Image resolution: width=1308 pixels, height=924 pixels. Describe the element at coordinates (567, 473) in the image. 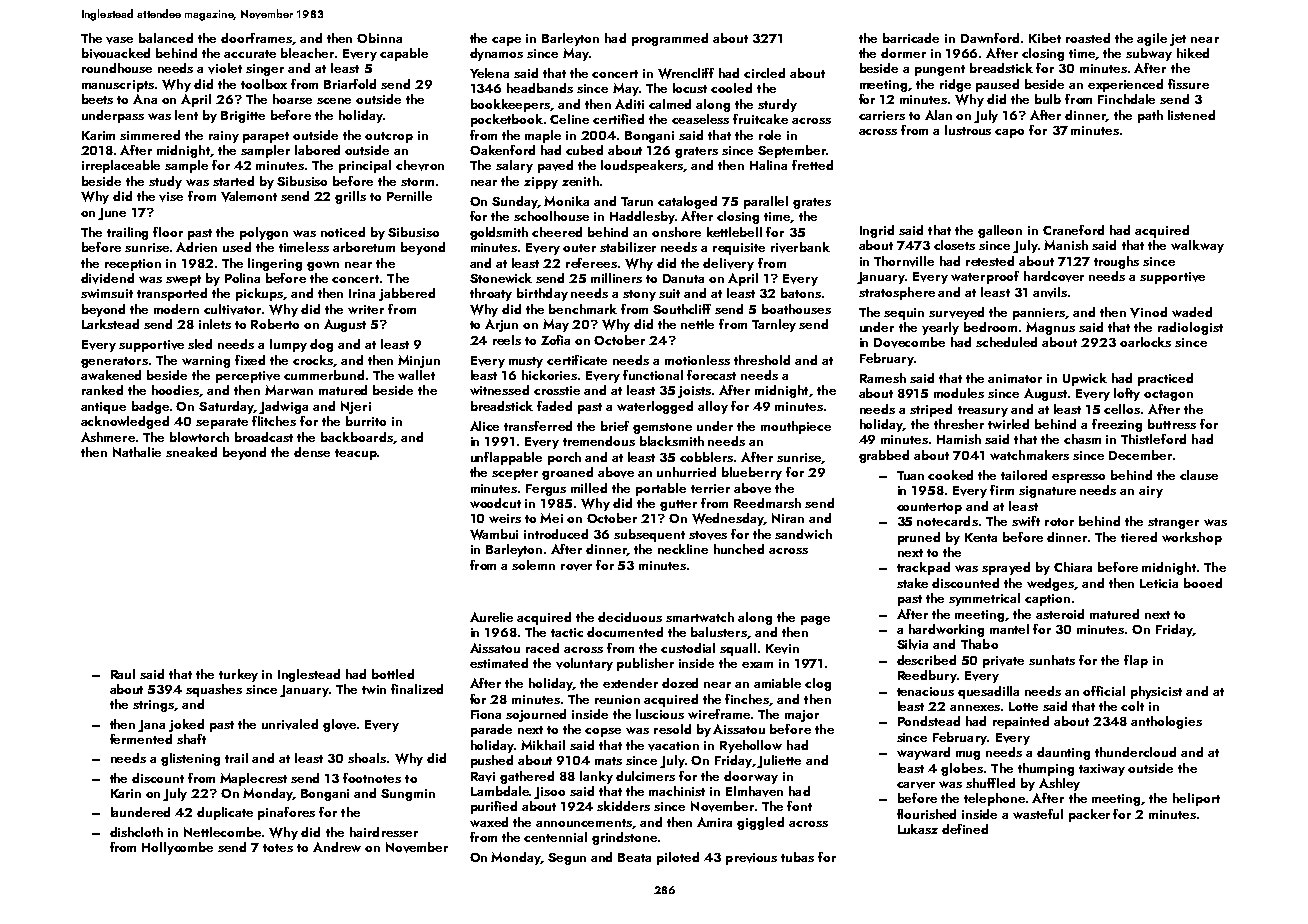

I see `groaned` at that location.
